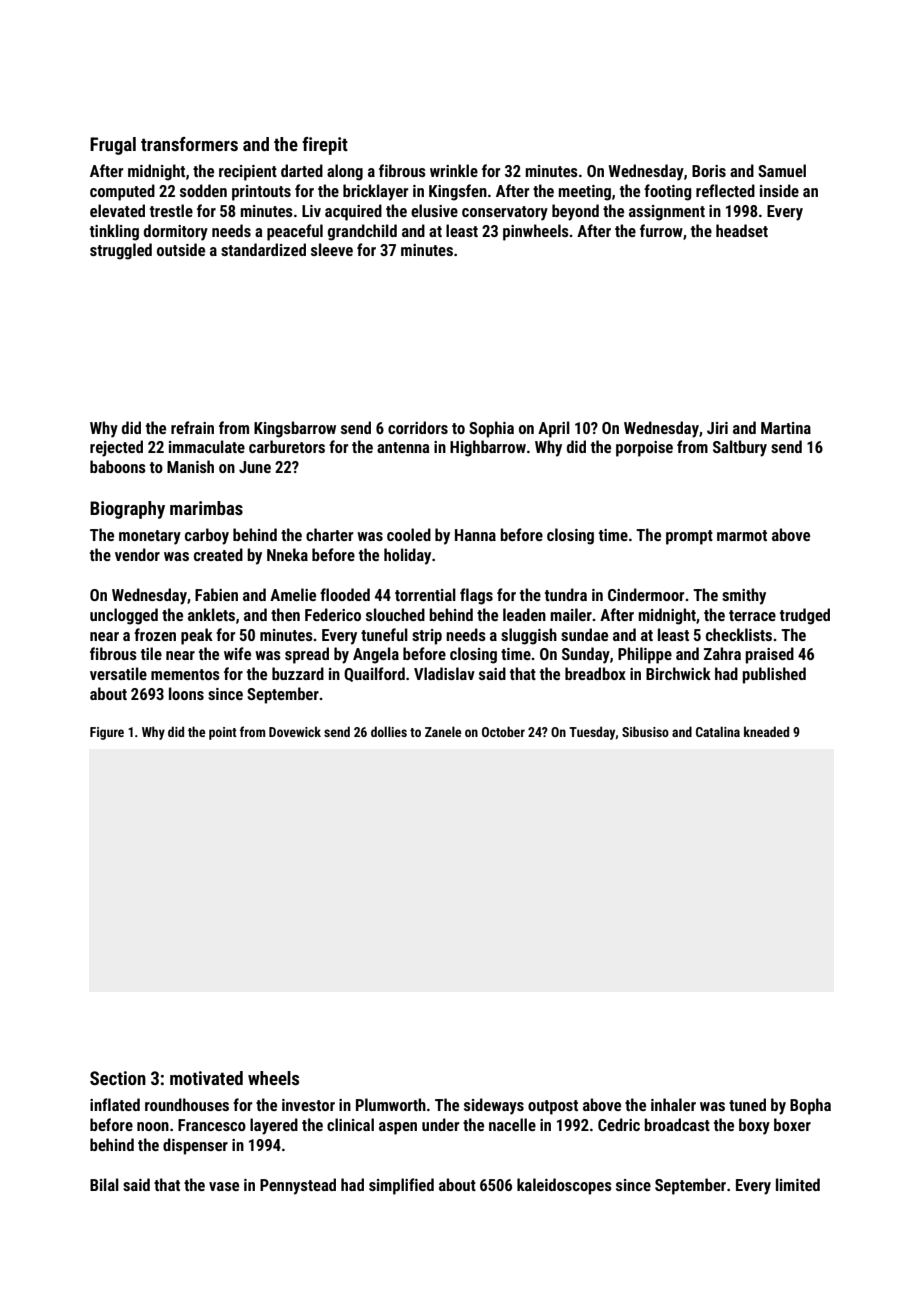 The image size is (924, 1311). I want to click on dollies, so click(389, 731).
